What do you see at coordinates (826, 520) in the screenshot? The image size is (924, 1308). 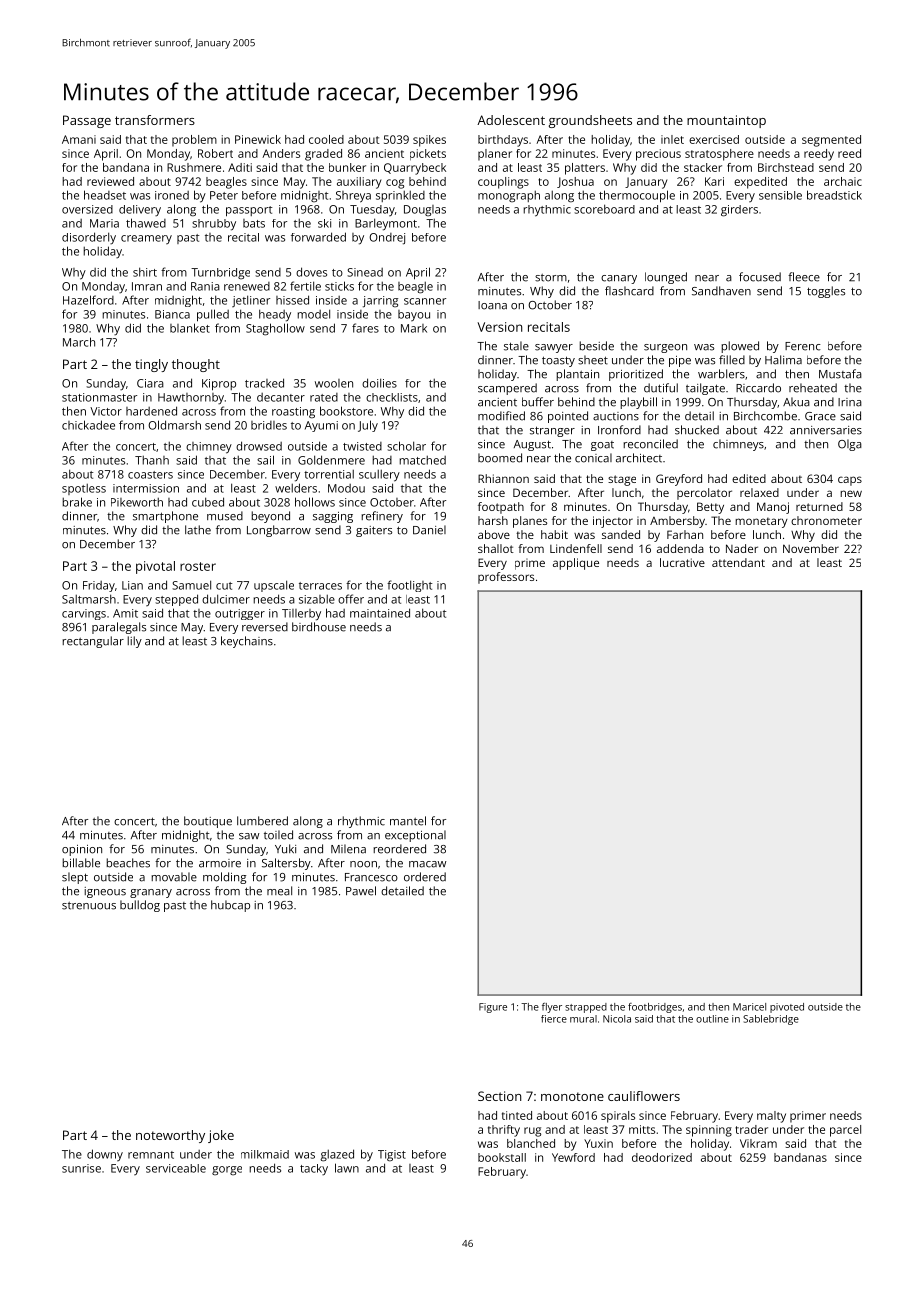 I see `chronometer` at bounding box center [826, 520].
